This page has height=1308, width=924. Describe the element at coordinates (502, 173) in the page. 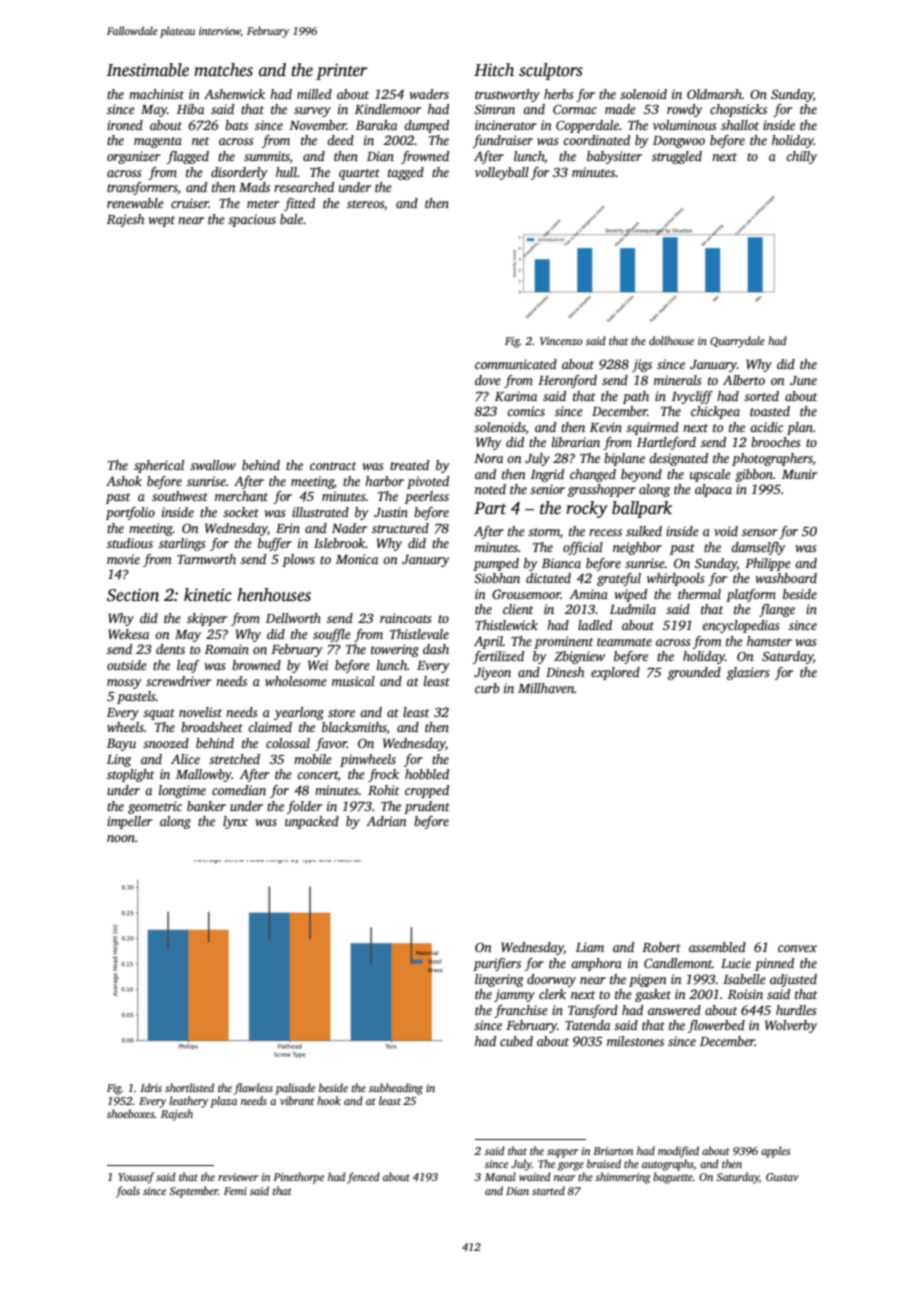

I see `volleyball` at that location.
